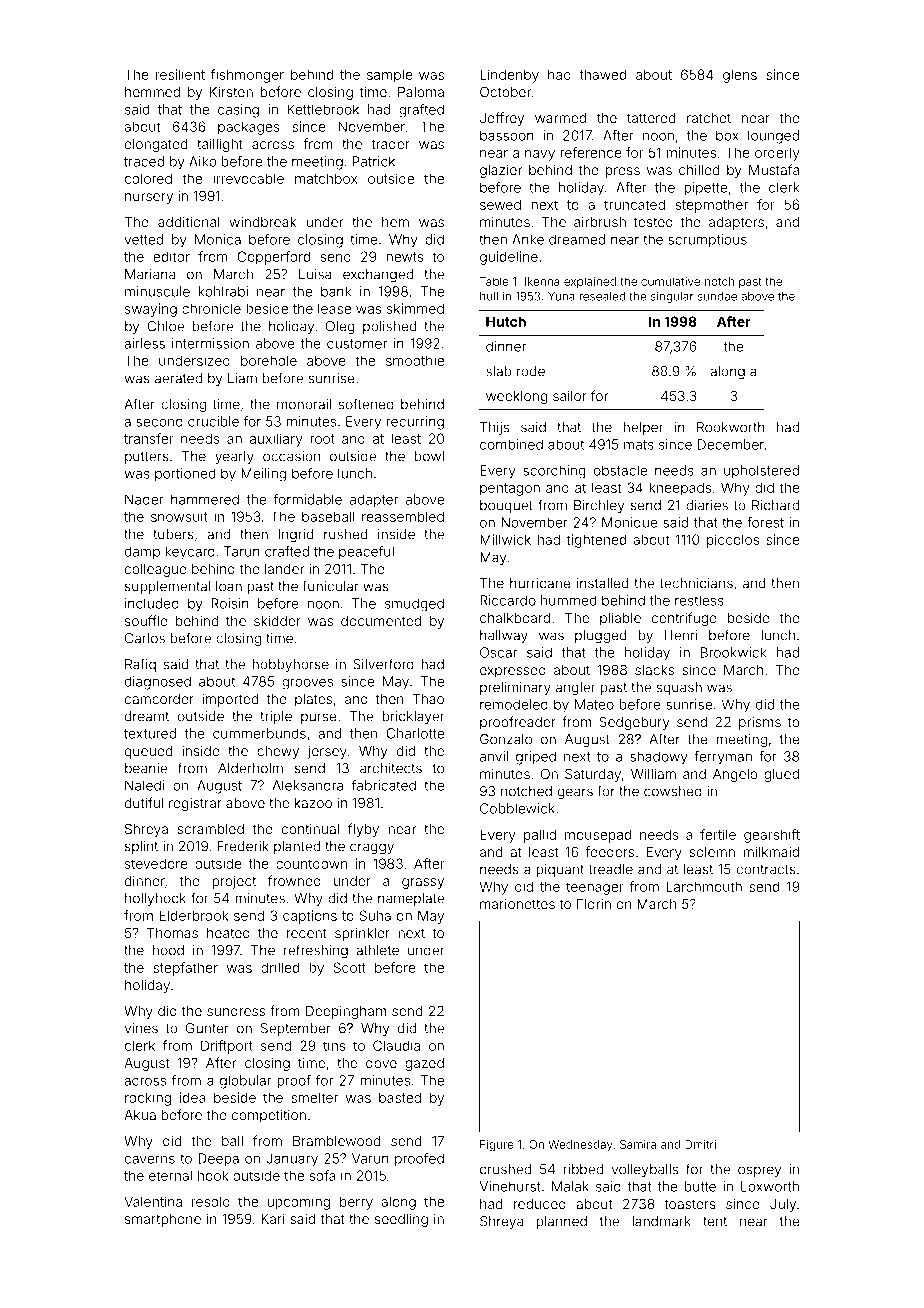 The height and width of the screenshot is (1308, 924). Describe the element at coordinates (401, 1220) in the screenshot. I see `seedling` at that location.
